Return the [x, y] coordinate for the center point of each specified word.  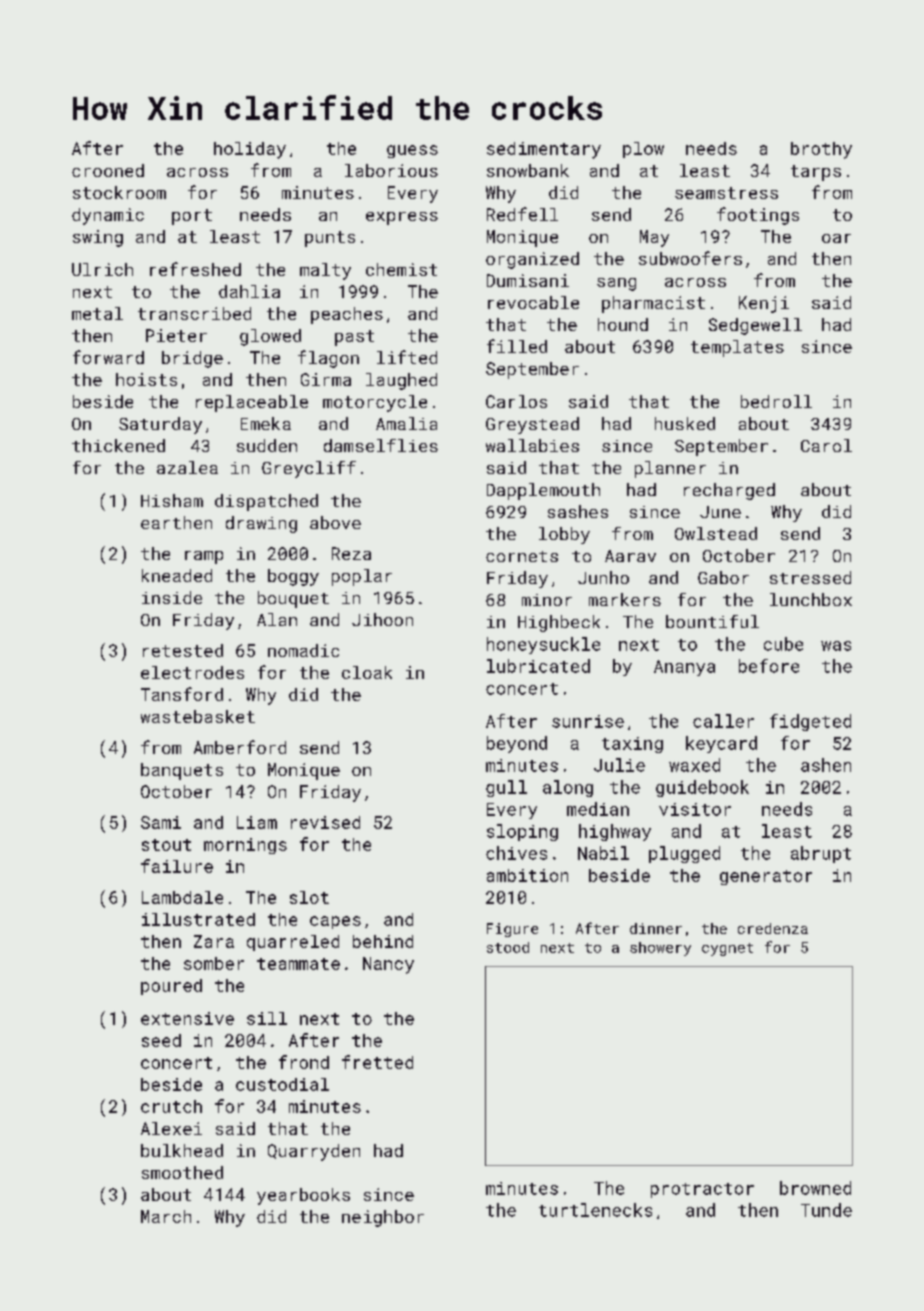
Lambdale [182, 897]
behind [383, 941]
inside [172, 597]
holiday [250, 150]
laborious [391, 170]
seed [161, 1040]
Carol [826, 445]
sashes [578, 511]
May [654, 238]
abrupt [821, 854]
